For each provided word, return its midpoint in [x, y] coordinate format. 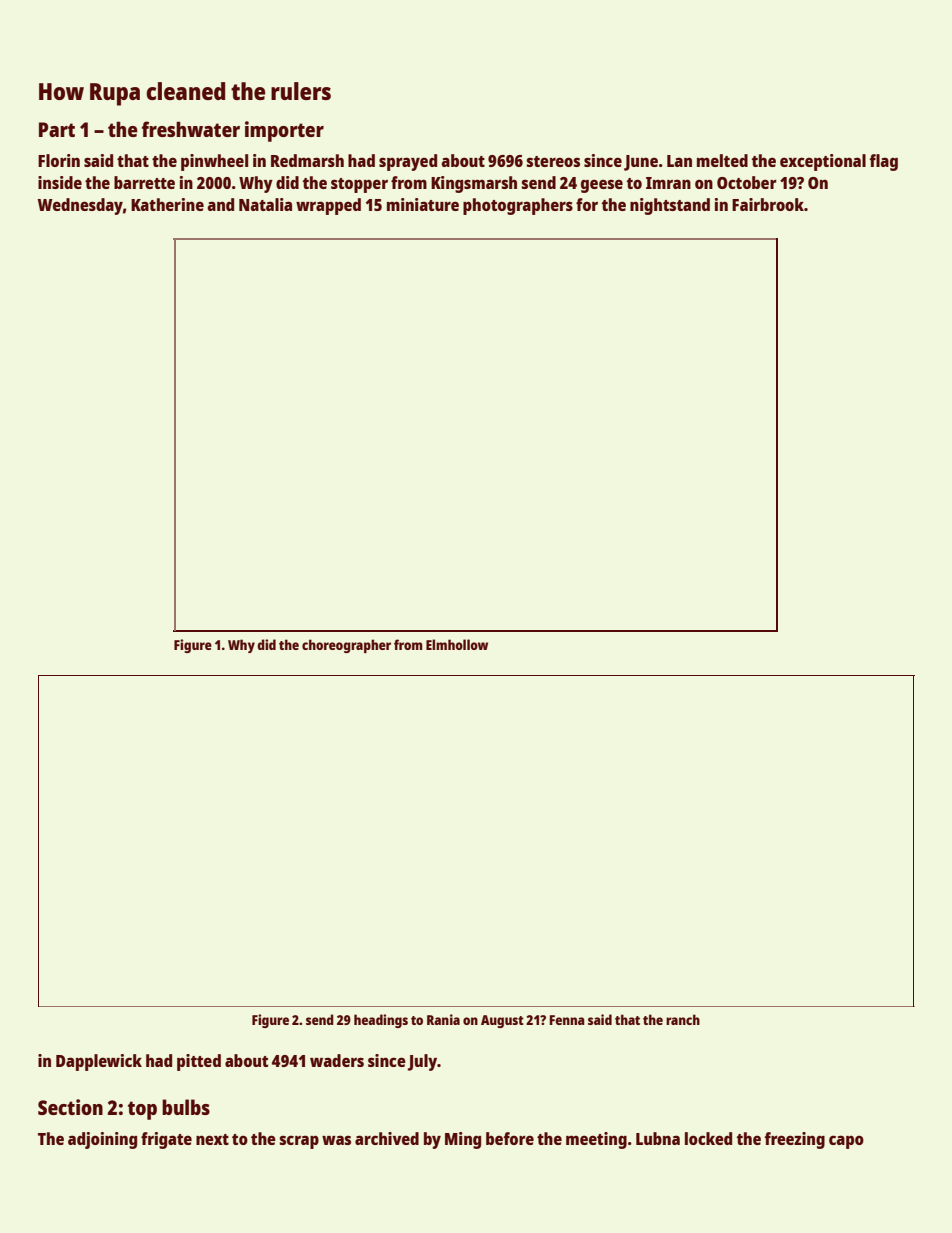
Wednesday [80, 206]
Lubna [658, 1138]
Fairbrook [768, 204]
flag [884, 162]
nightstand [670, 206]
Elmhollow [457, 644]
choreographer [346, 646]
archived [387, 1138]
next [212, 1139]
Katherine [167, 204]
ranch [683, 1019]
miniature [423, 204]
